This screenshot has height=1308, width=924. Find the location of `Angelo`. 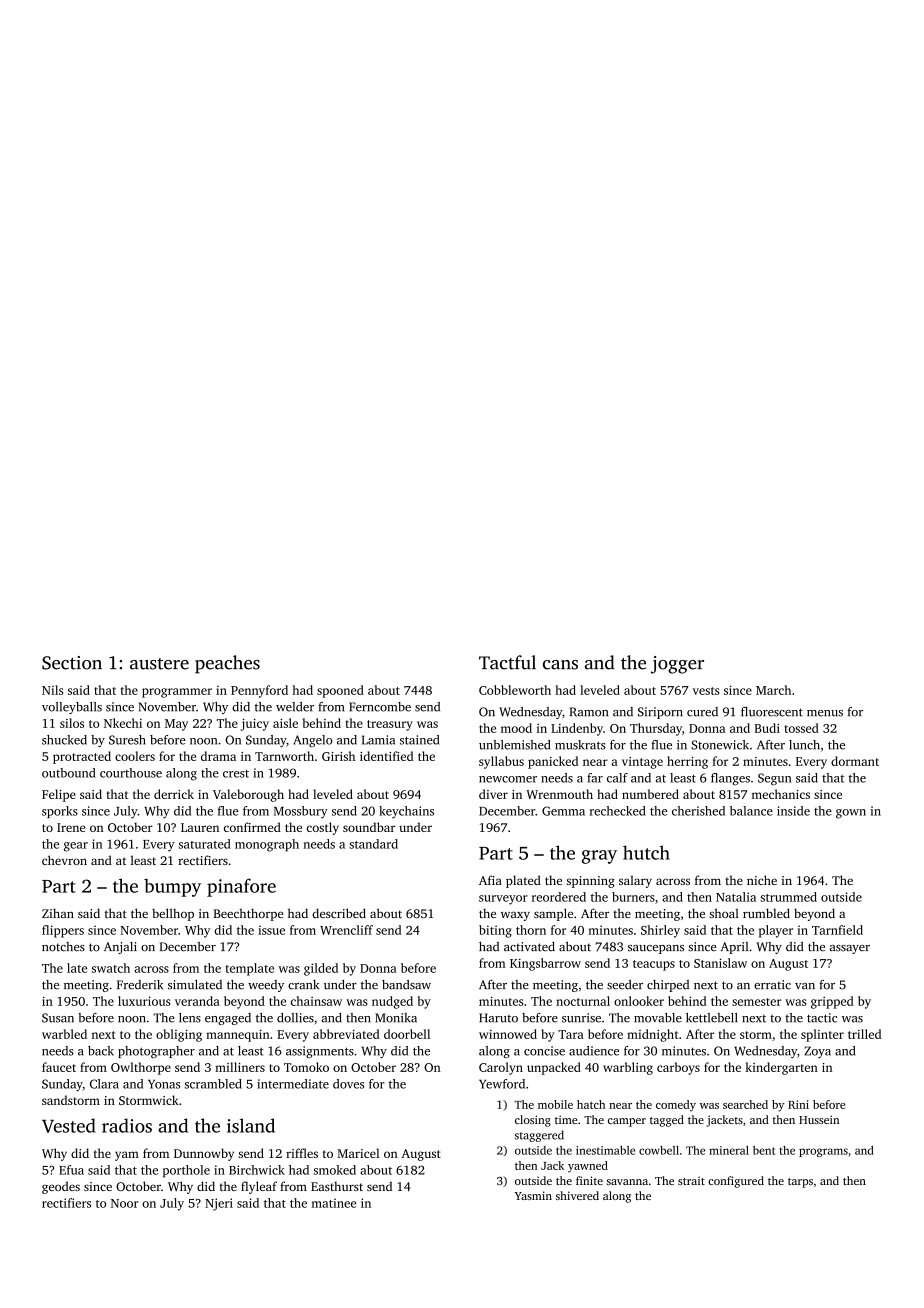

Angelo is located at coordinates (313, 741).
